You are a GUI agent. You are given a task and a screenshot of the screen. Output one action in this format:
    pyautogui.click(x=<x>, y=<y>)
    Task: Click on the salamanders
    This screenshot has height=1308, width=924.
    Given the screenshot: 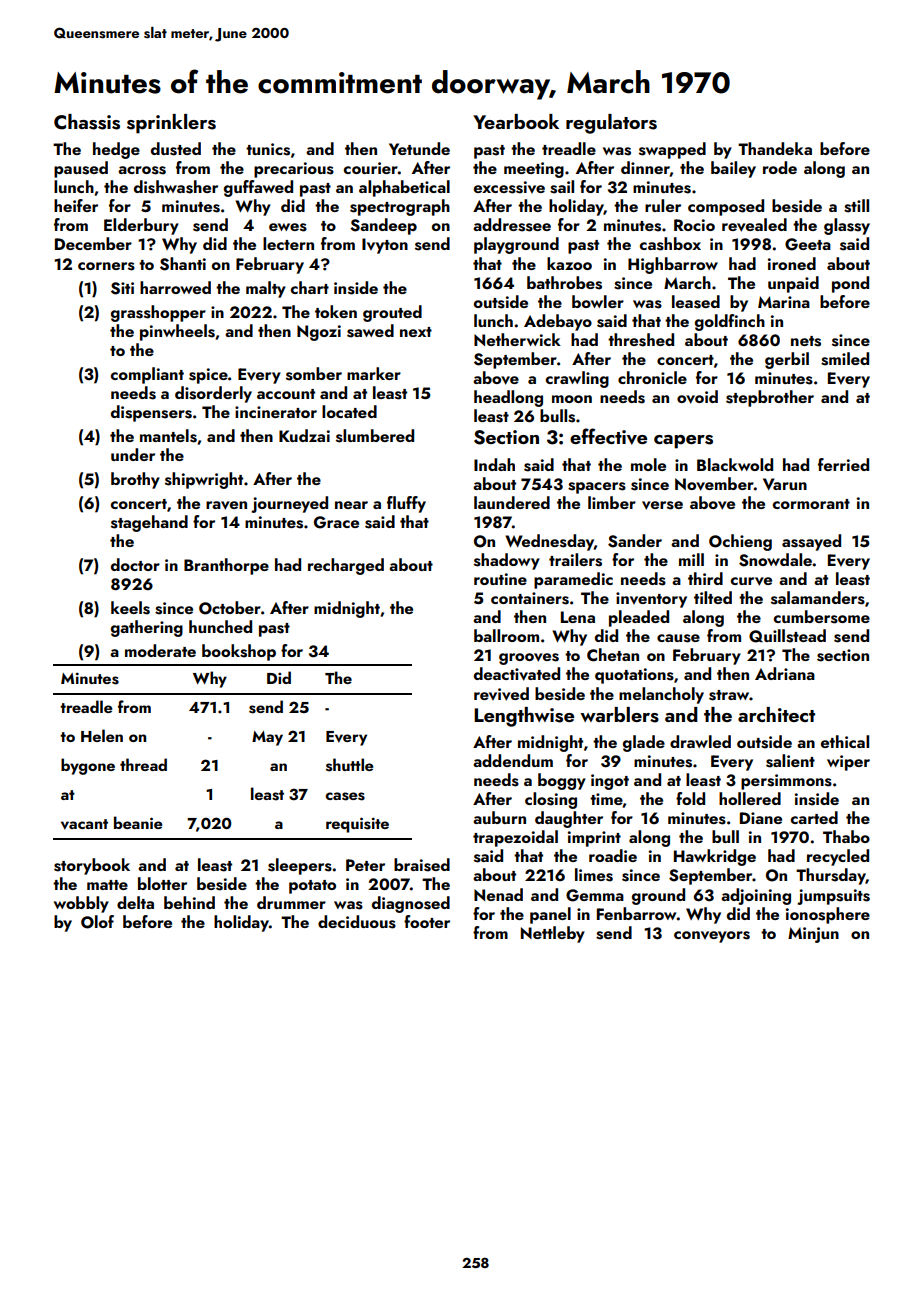 What is the action you would take?
    pyautogui.click(x=818, y=598)
